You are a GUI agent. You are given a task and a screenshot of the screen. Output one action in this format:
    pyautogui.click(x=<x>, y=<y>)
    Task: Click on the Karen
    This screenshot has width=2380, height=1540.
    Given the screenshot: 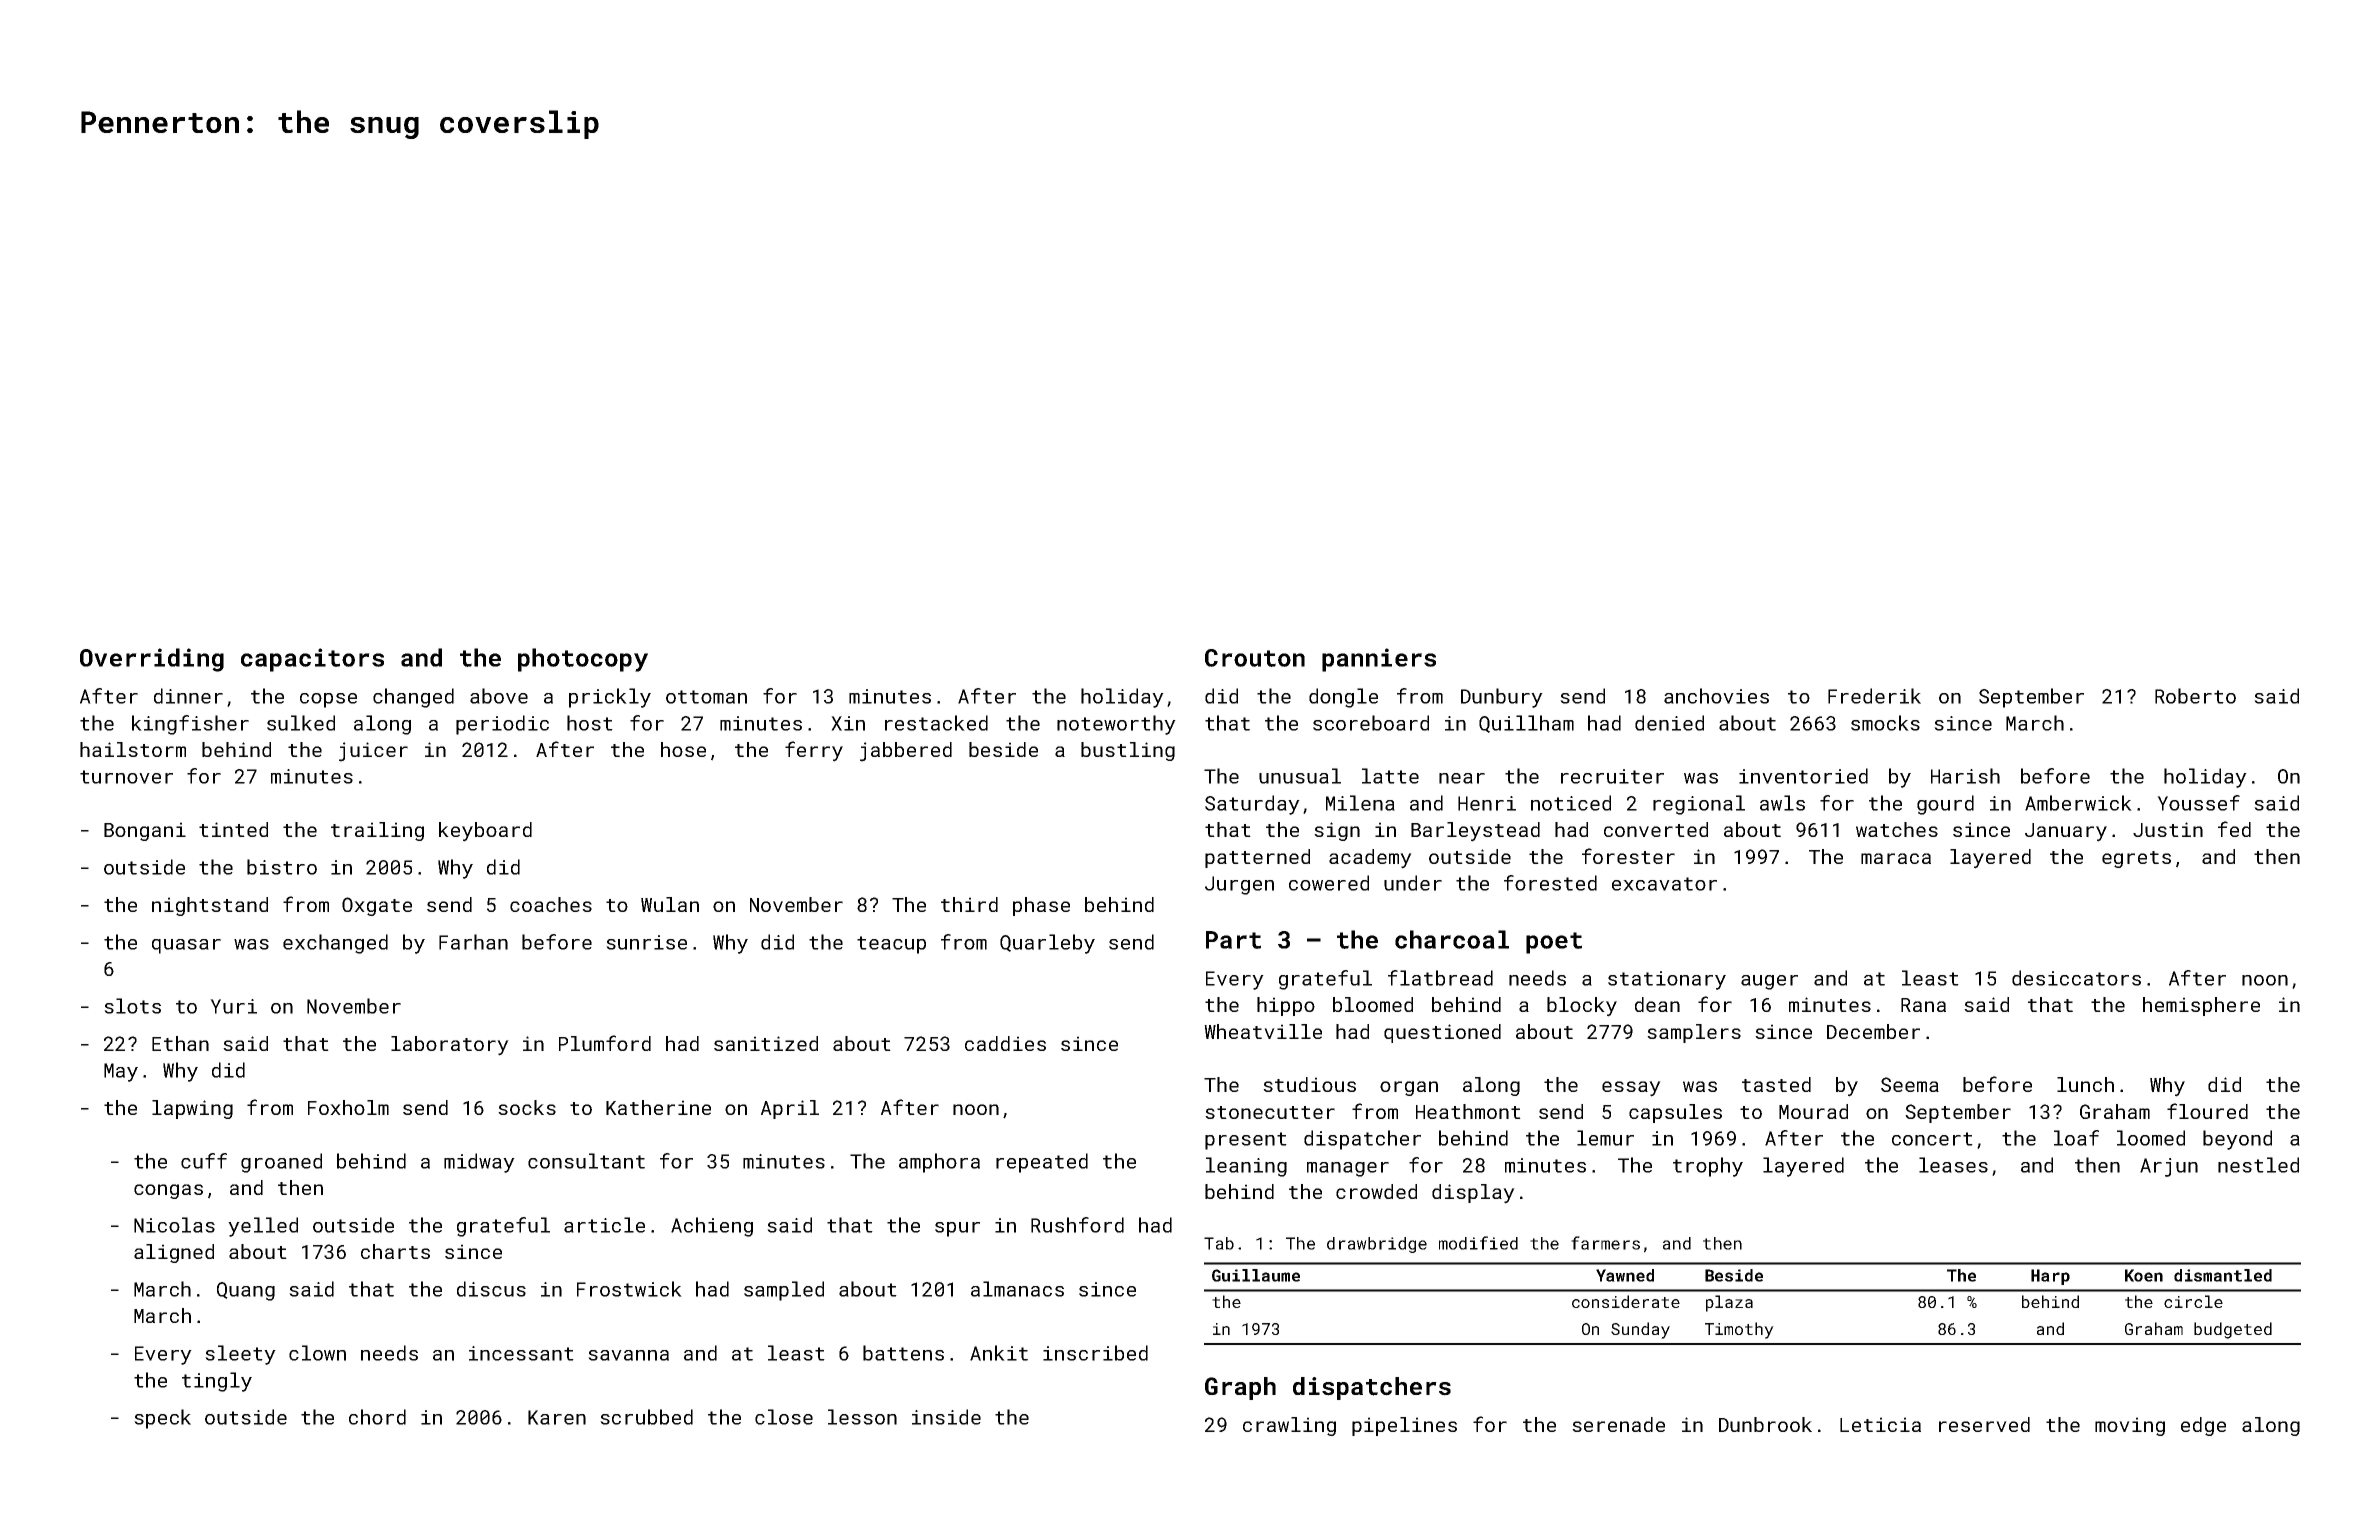 What is the action you would take?
    pyautogui.click(x=557, y=1417)
